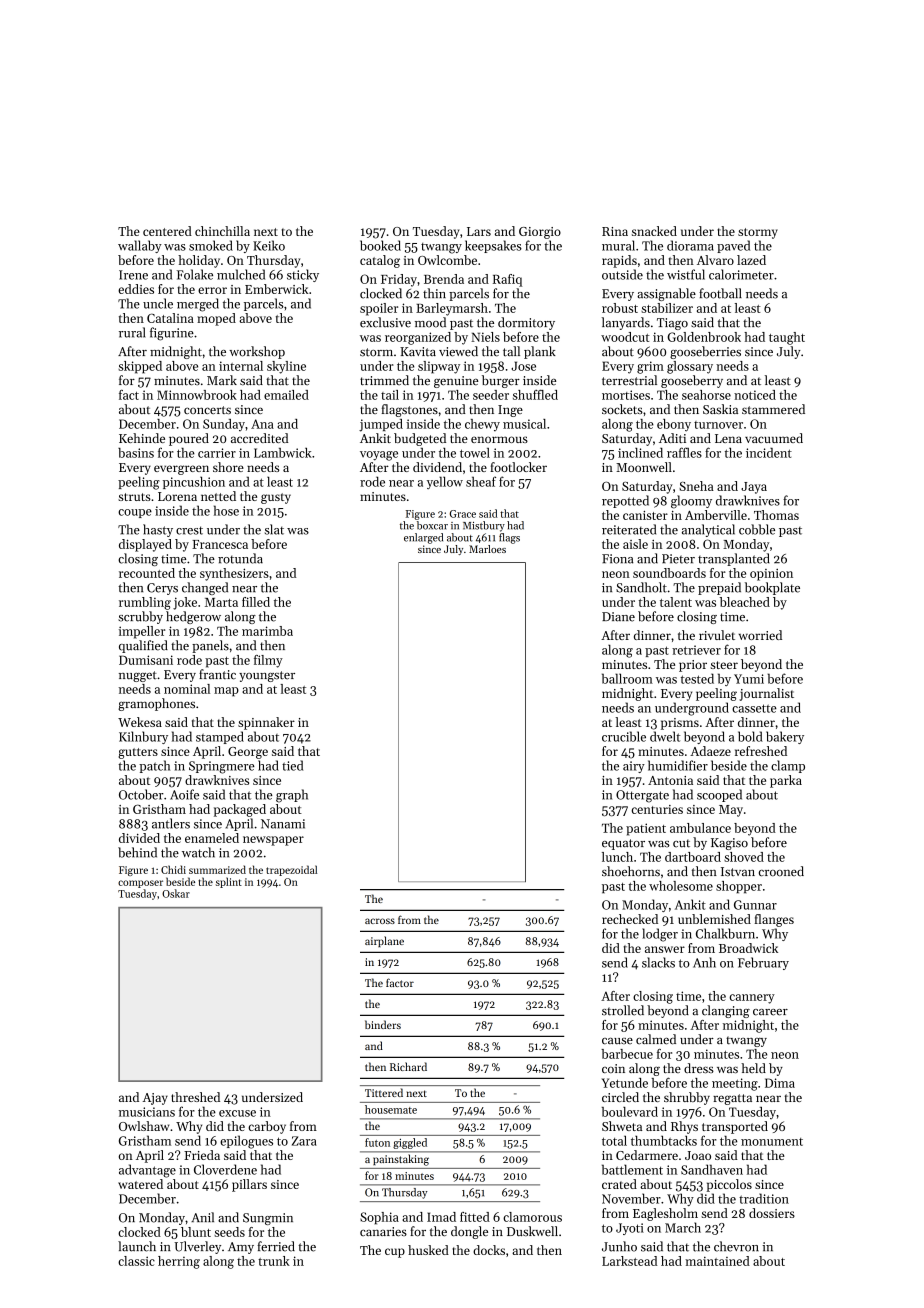  I want to click on boxcar, so click(432, 525).
